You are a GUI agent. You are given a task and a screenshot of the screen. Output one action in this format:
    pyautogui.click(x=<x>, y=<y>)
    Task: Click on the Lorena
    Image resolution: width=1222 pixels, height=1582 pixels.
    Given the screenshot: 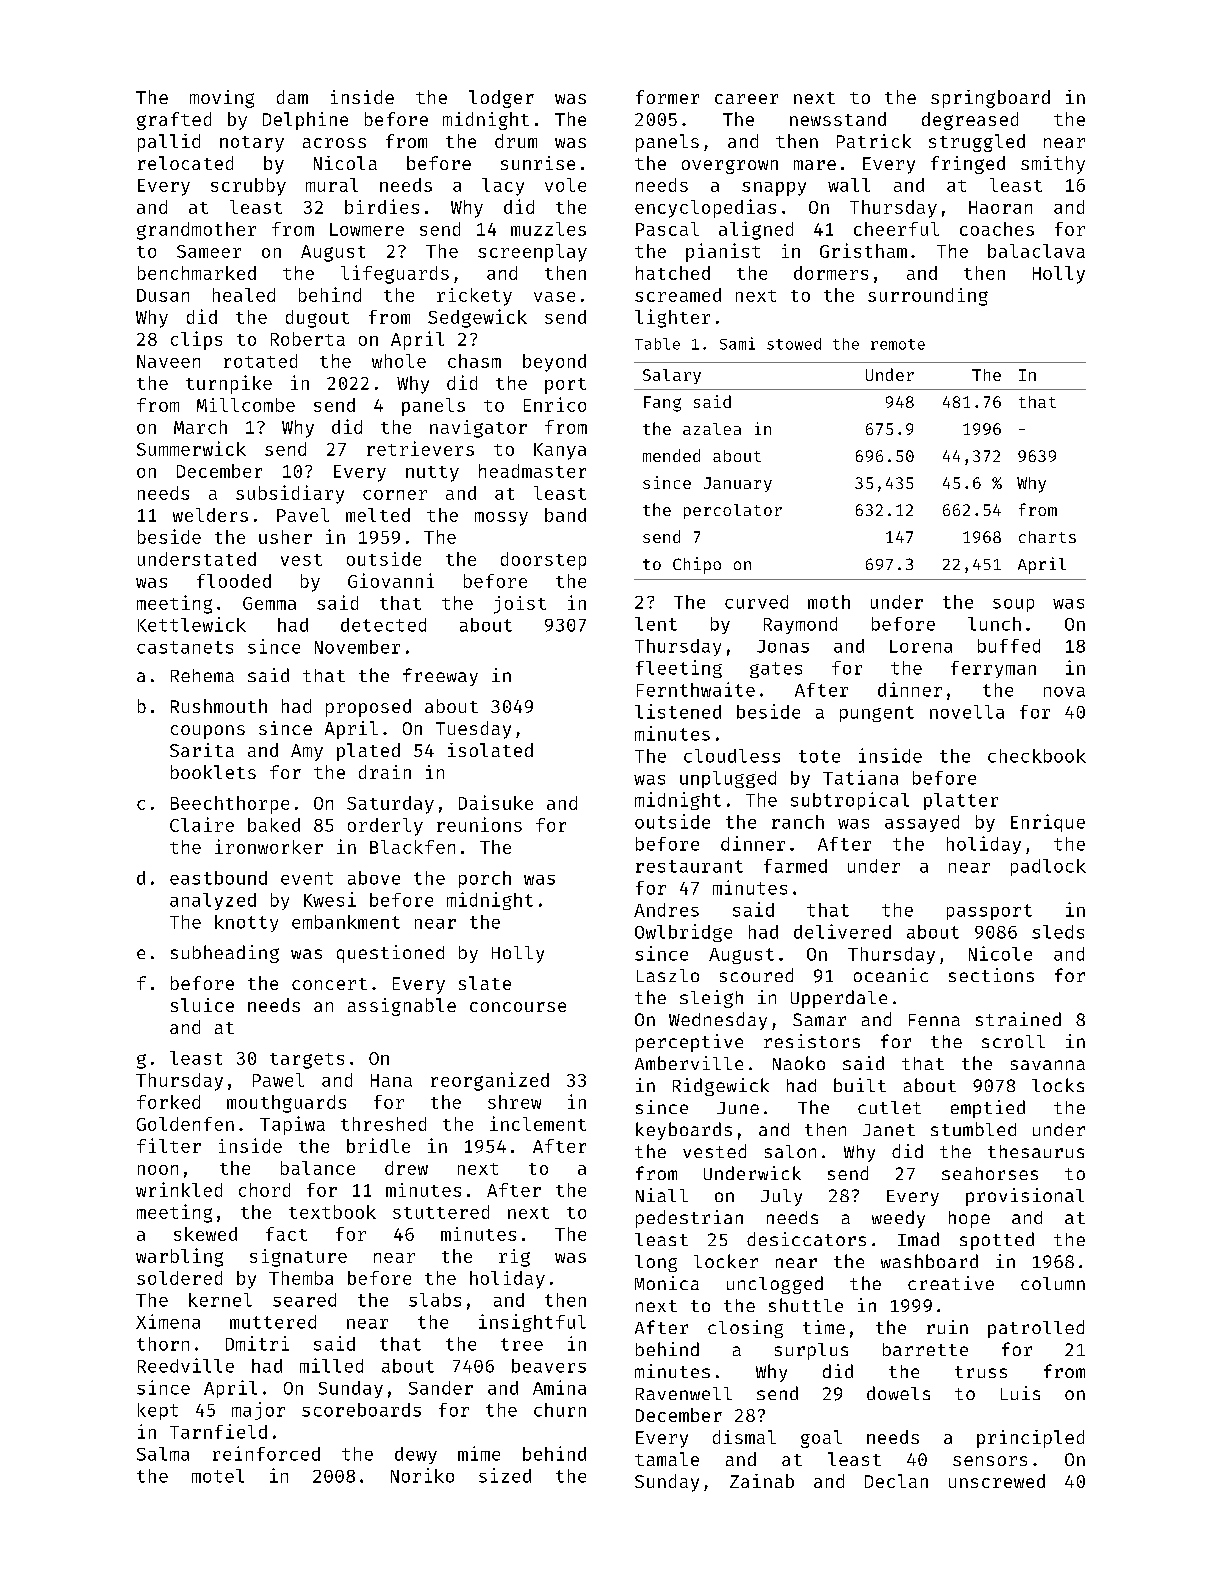 What is the action you would take?
    pyautogui.click(x=921, y=646)
